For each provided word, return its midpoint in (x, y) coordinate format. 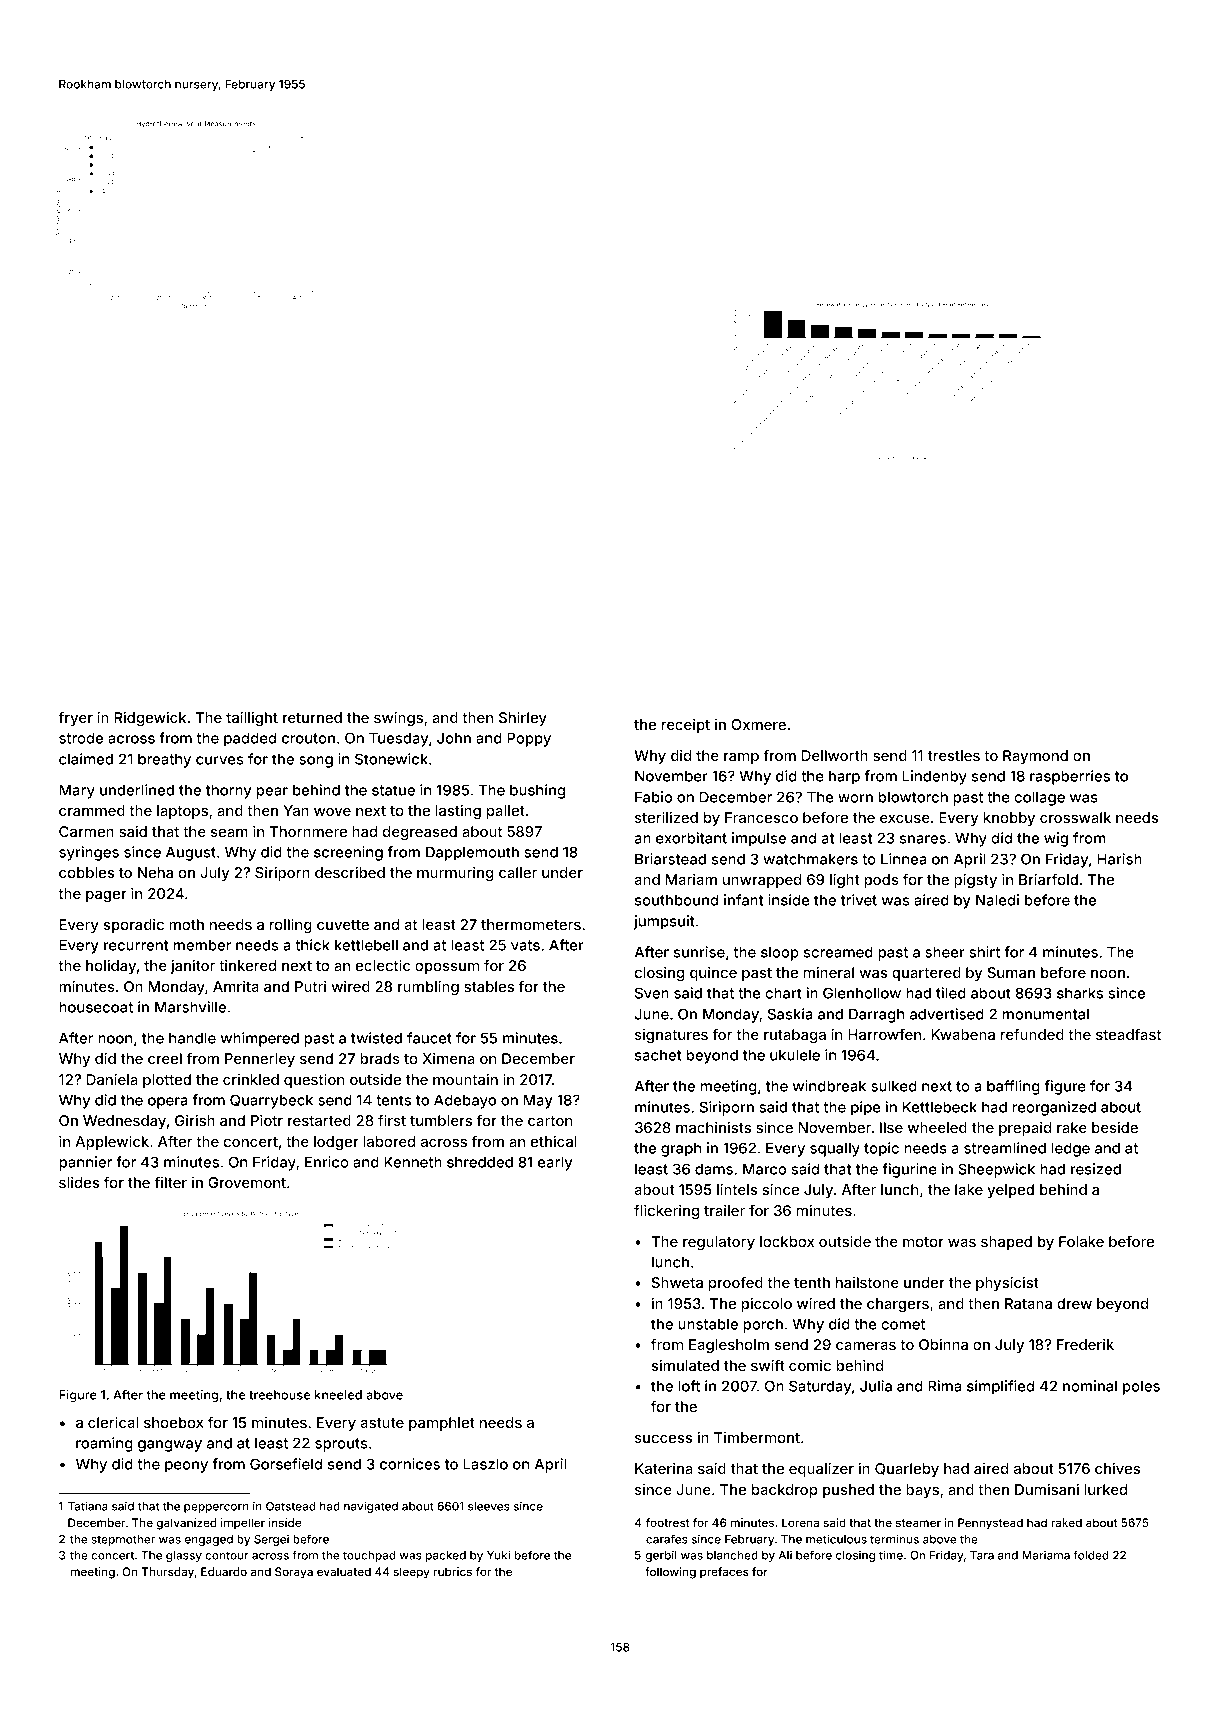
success (663, 1439)
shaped (1006, 1243)
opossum (447, 968)
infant (743, 900)
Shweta (677, 1282)
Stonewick (391, 759)
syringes (89, 853)
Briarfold (1048, 879)
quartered (926, 974)
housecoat (96, 1007)
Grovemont (247, 1182)
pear (272, 793)
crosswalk (1075, 817)
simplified (1000, 1387)
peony (186, 1467)
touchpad (369, 1556)
